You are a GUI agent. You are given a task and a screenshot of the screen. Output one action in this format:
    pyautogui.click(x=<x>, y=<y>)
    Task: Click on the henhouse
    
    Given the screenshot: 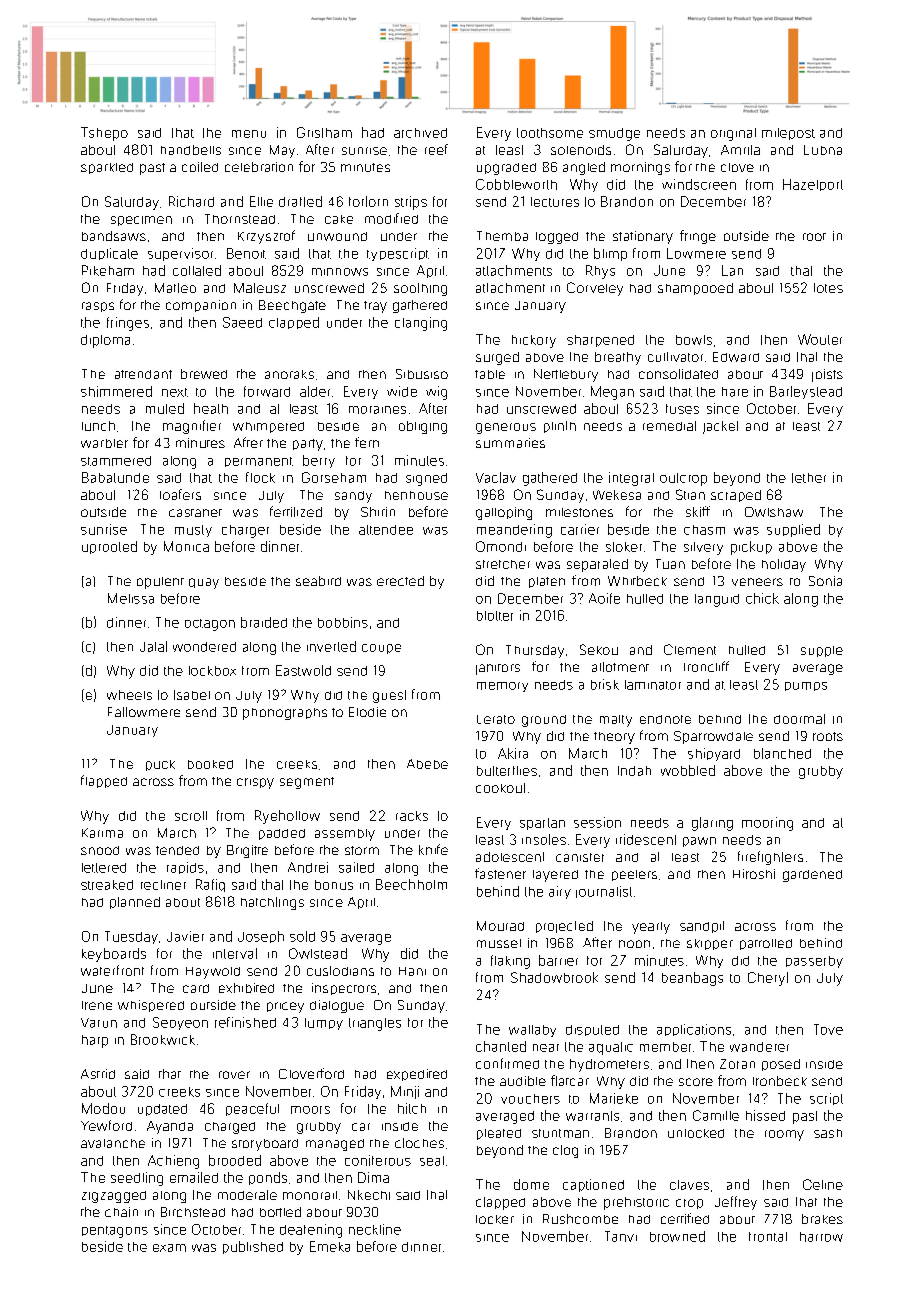 What is the action you would take?
    pyautogui.click(x=416, y=495)
